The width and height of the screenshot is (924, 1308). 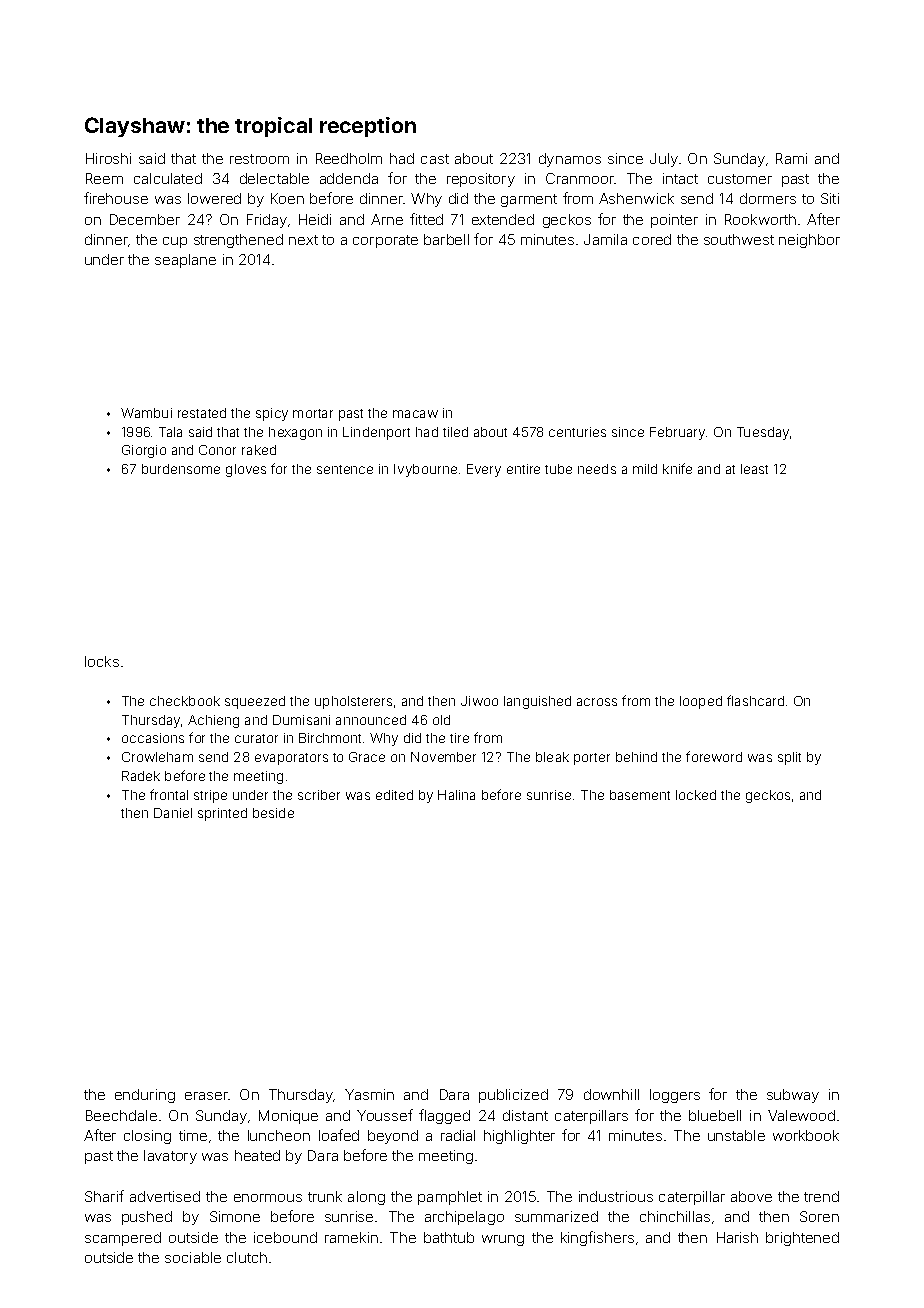 What do you see at coordinates (425, 470) in the screenshot?
I see `Ivybourne` at bounding box center [425, 470].
